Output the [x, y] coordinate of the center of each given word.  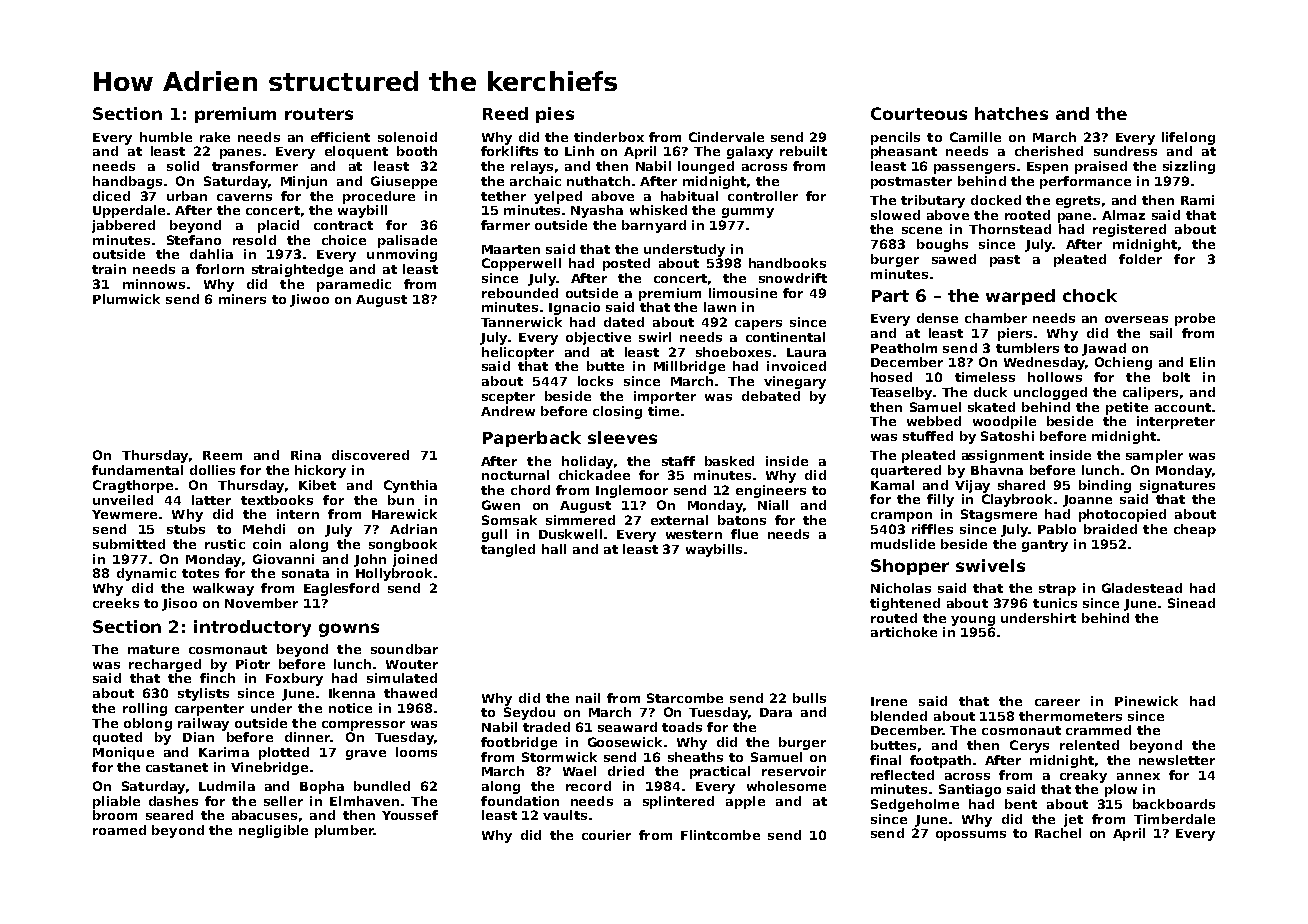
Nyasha [597, 211]
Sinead [1191, 603]
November [261, 603]
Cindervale [726, 137]
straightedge [297, 270]
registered [1129, 230]
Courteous [919, 113]
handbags [127, 182]
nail [588, 698]
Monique [123, 753]
